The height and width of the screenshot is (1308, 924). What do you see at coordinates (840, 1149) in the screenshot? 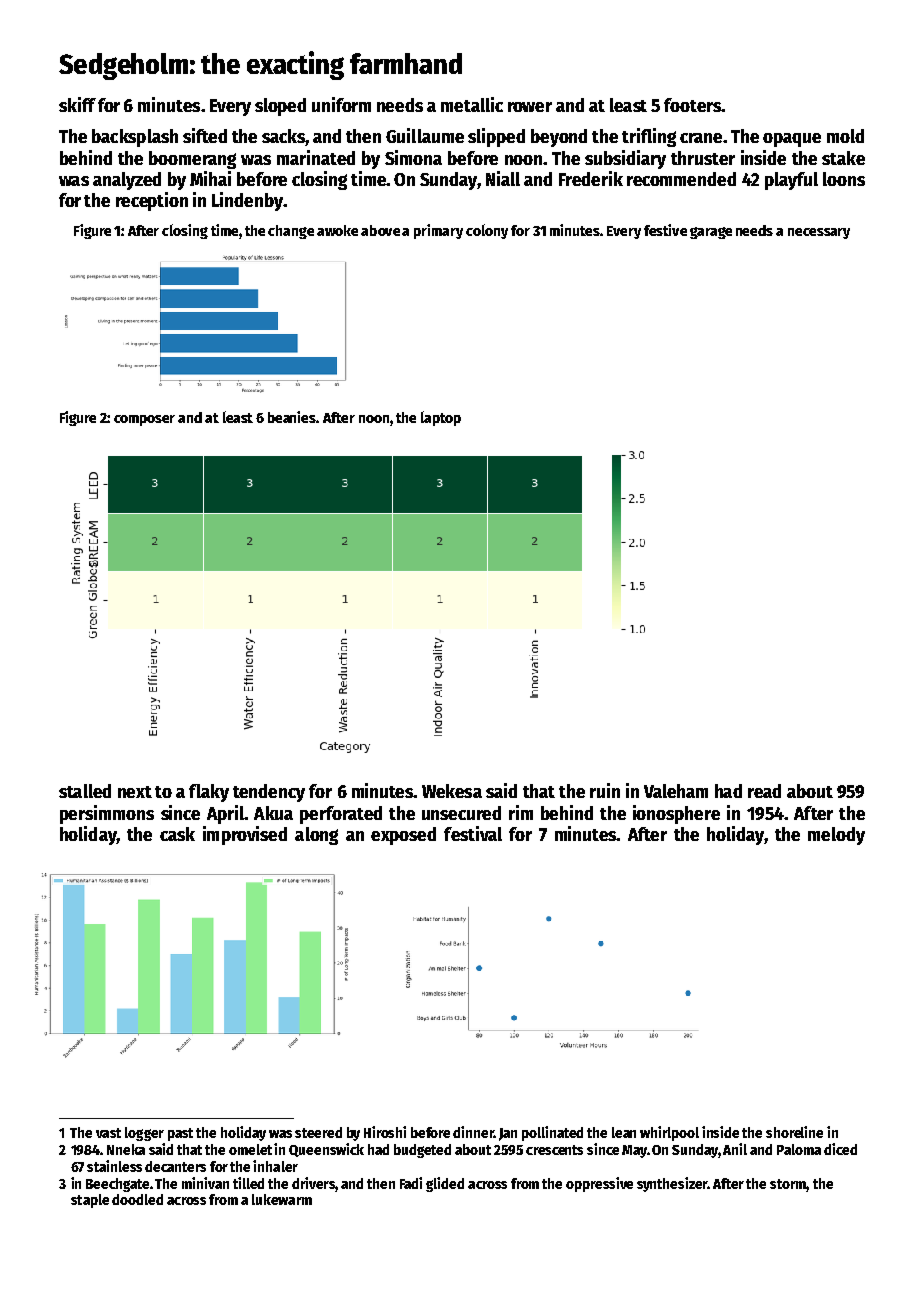
I see `diced` at bounding box center [840, 1149].
